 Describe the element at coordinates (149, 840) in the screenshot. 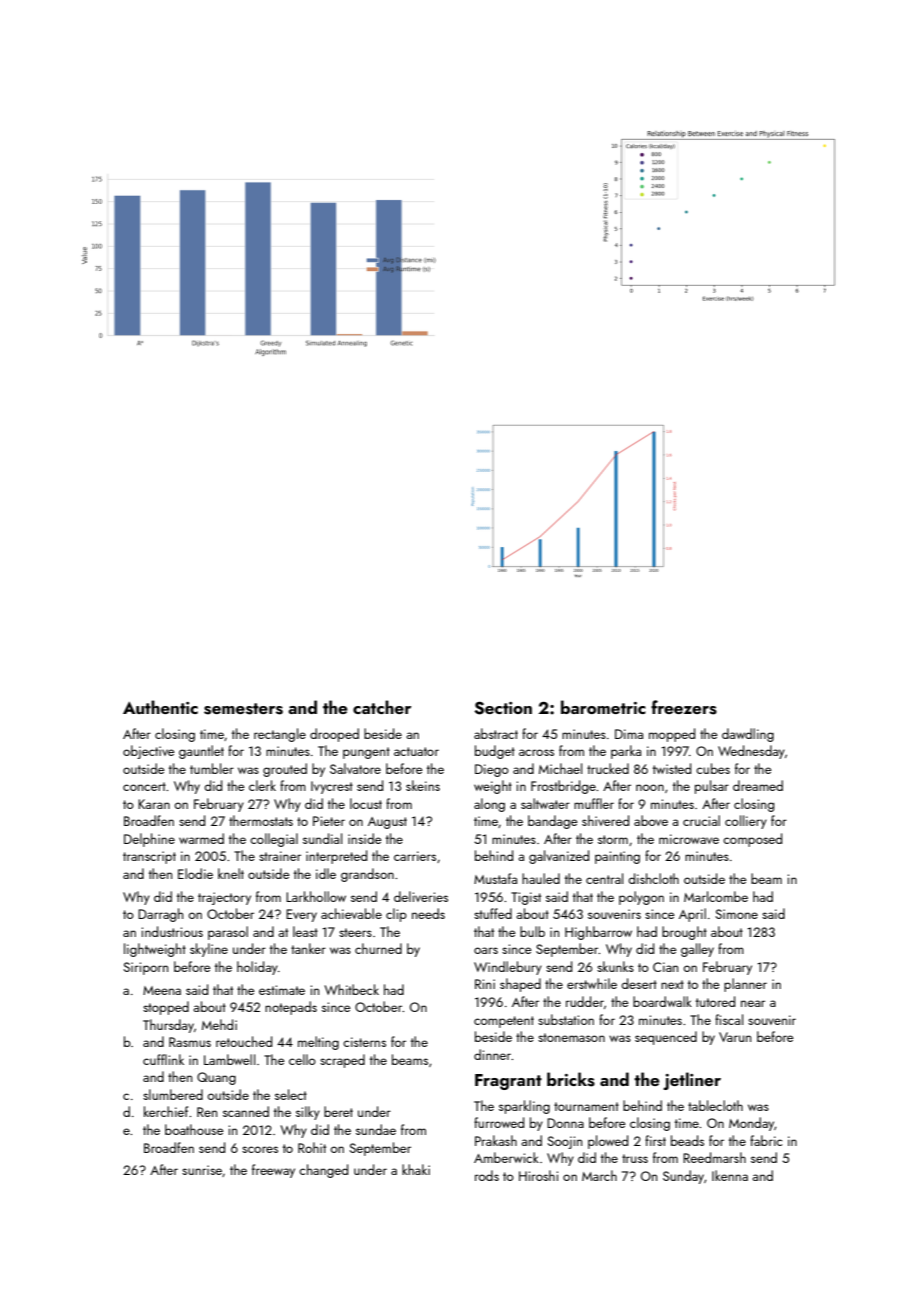

I see `Delphine` at that location.
